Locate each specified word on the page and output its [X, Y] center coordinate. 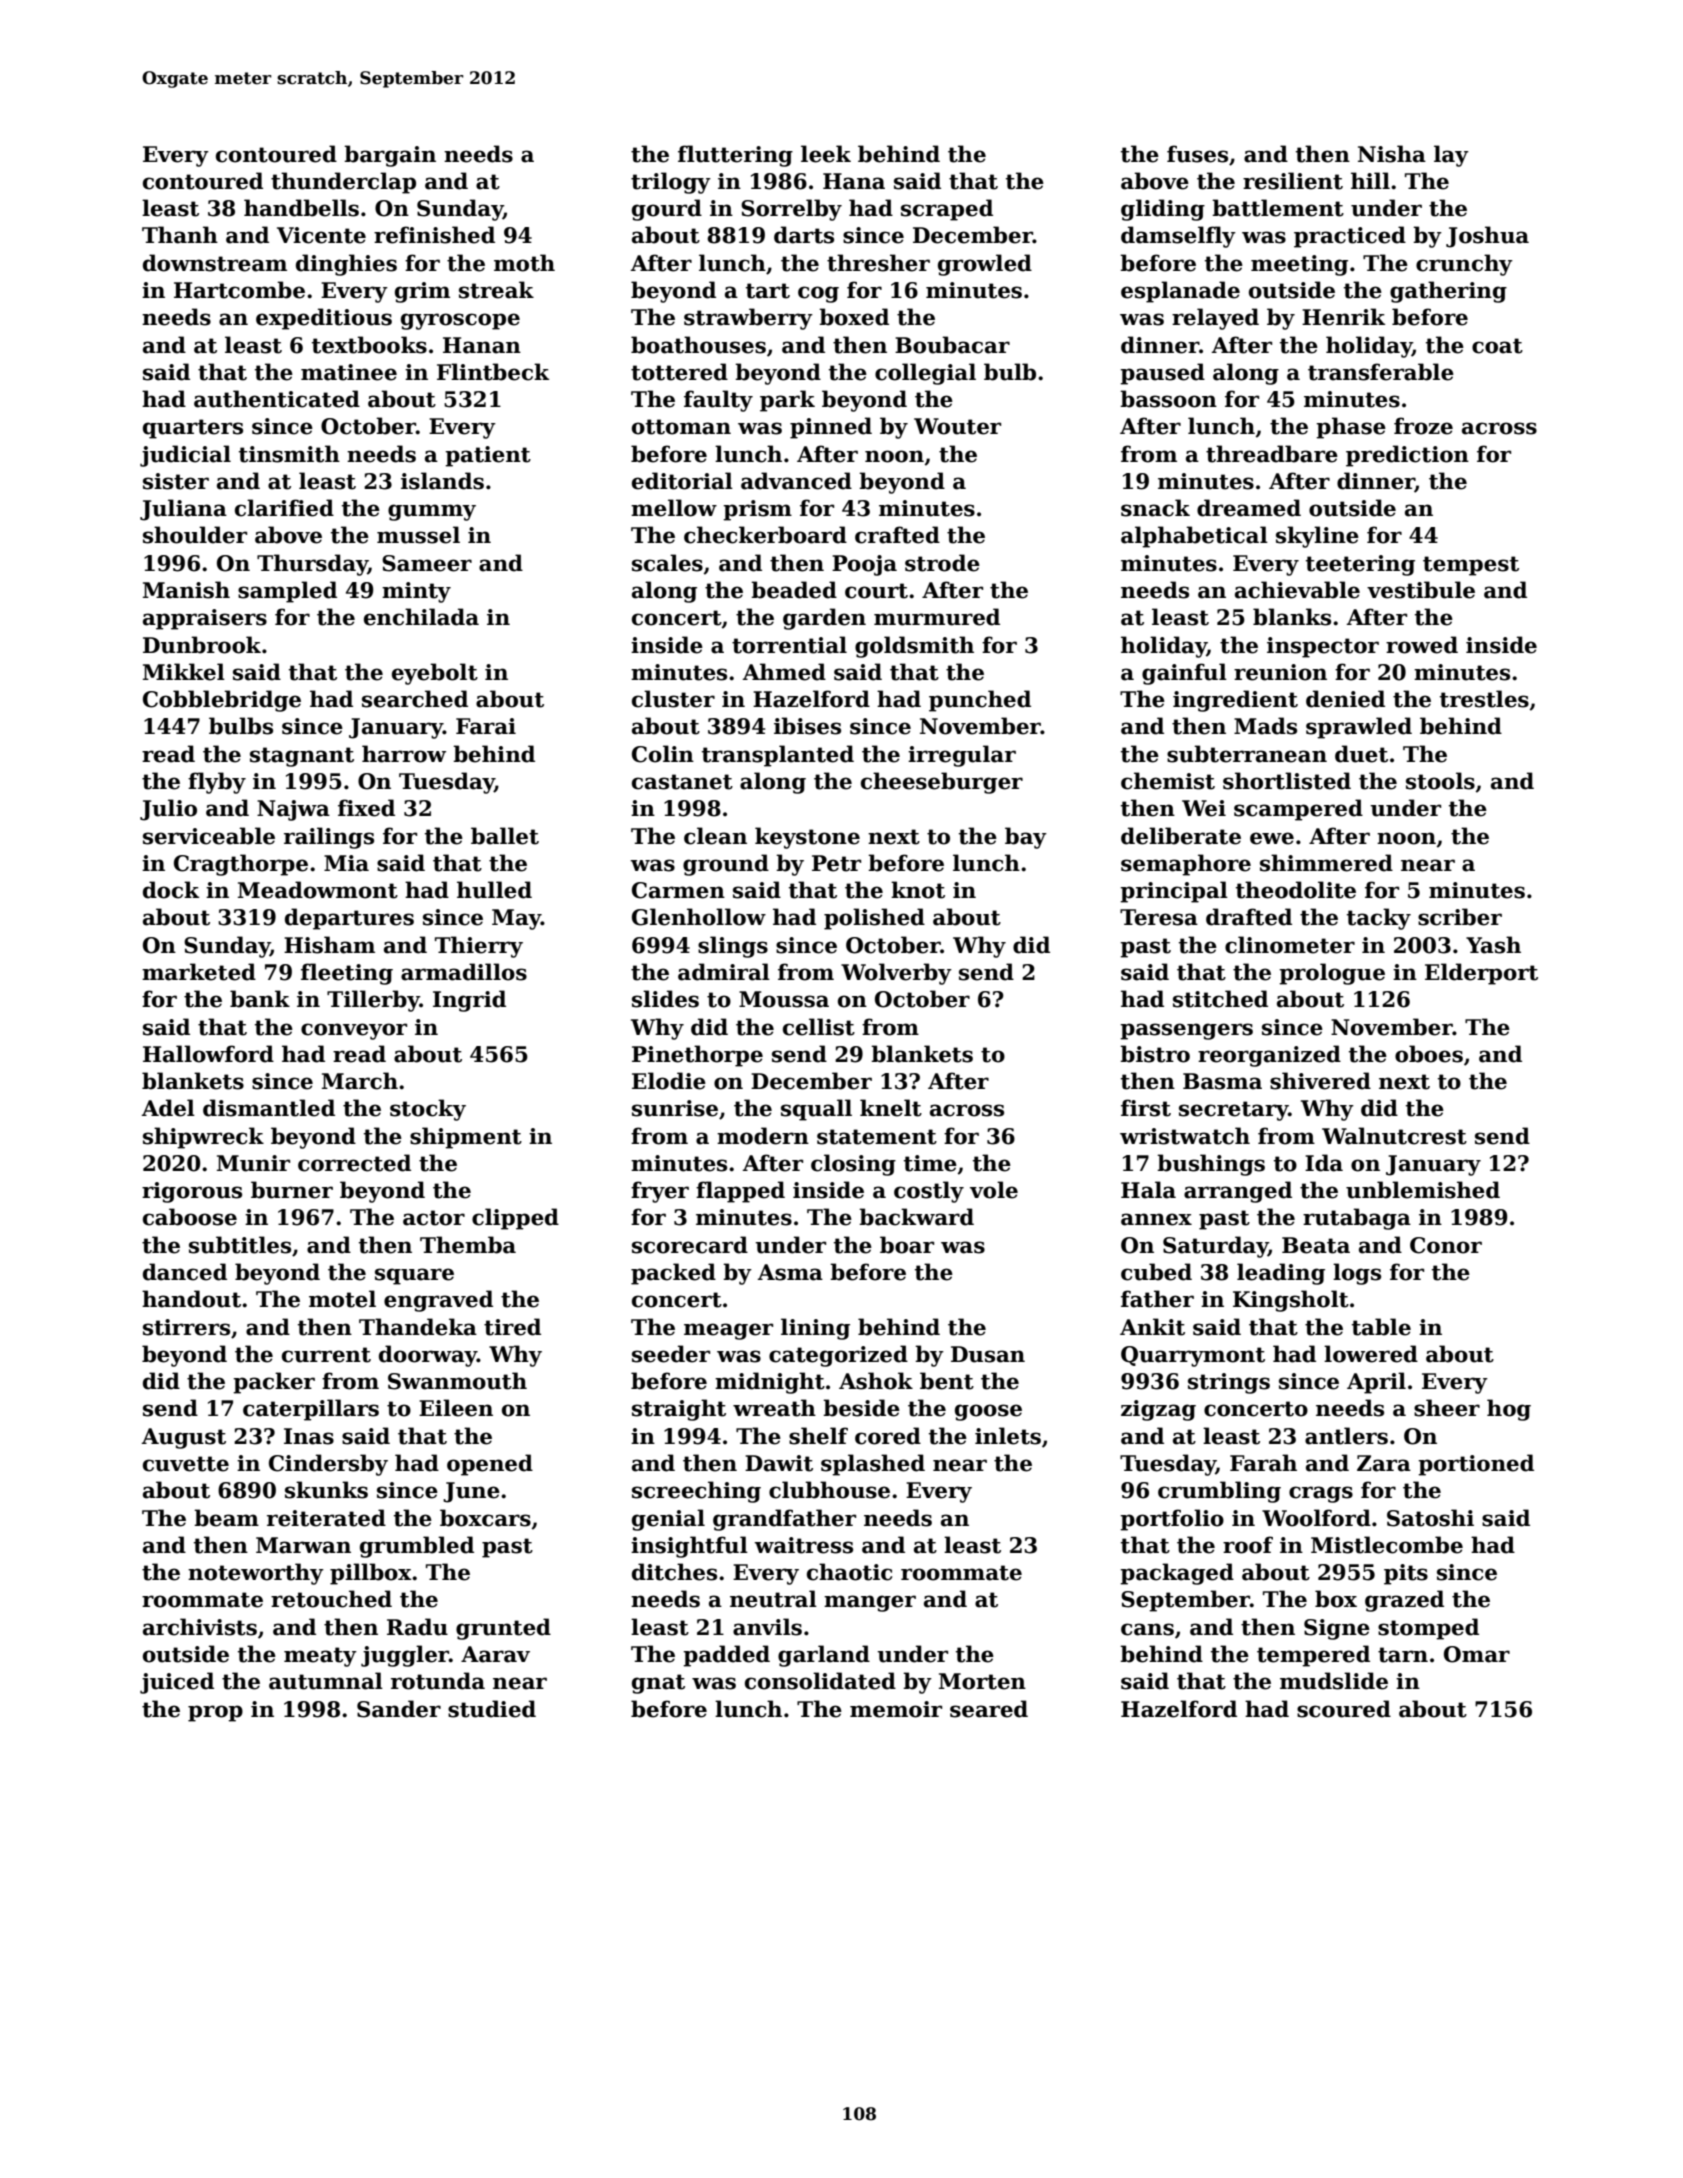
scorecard [690, 1245]
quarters [193, 429]
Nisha [1392, 154]
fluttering [735, 156]
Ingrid [469, 1001]
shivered [1320, 1081]
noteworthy [256, 1574]
